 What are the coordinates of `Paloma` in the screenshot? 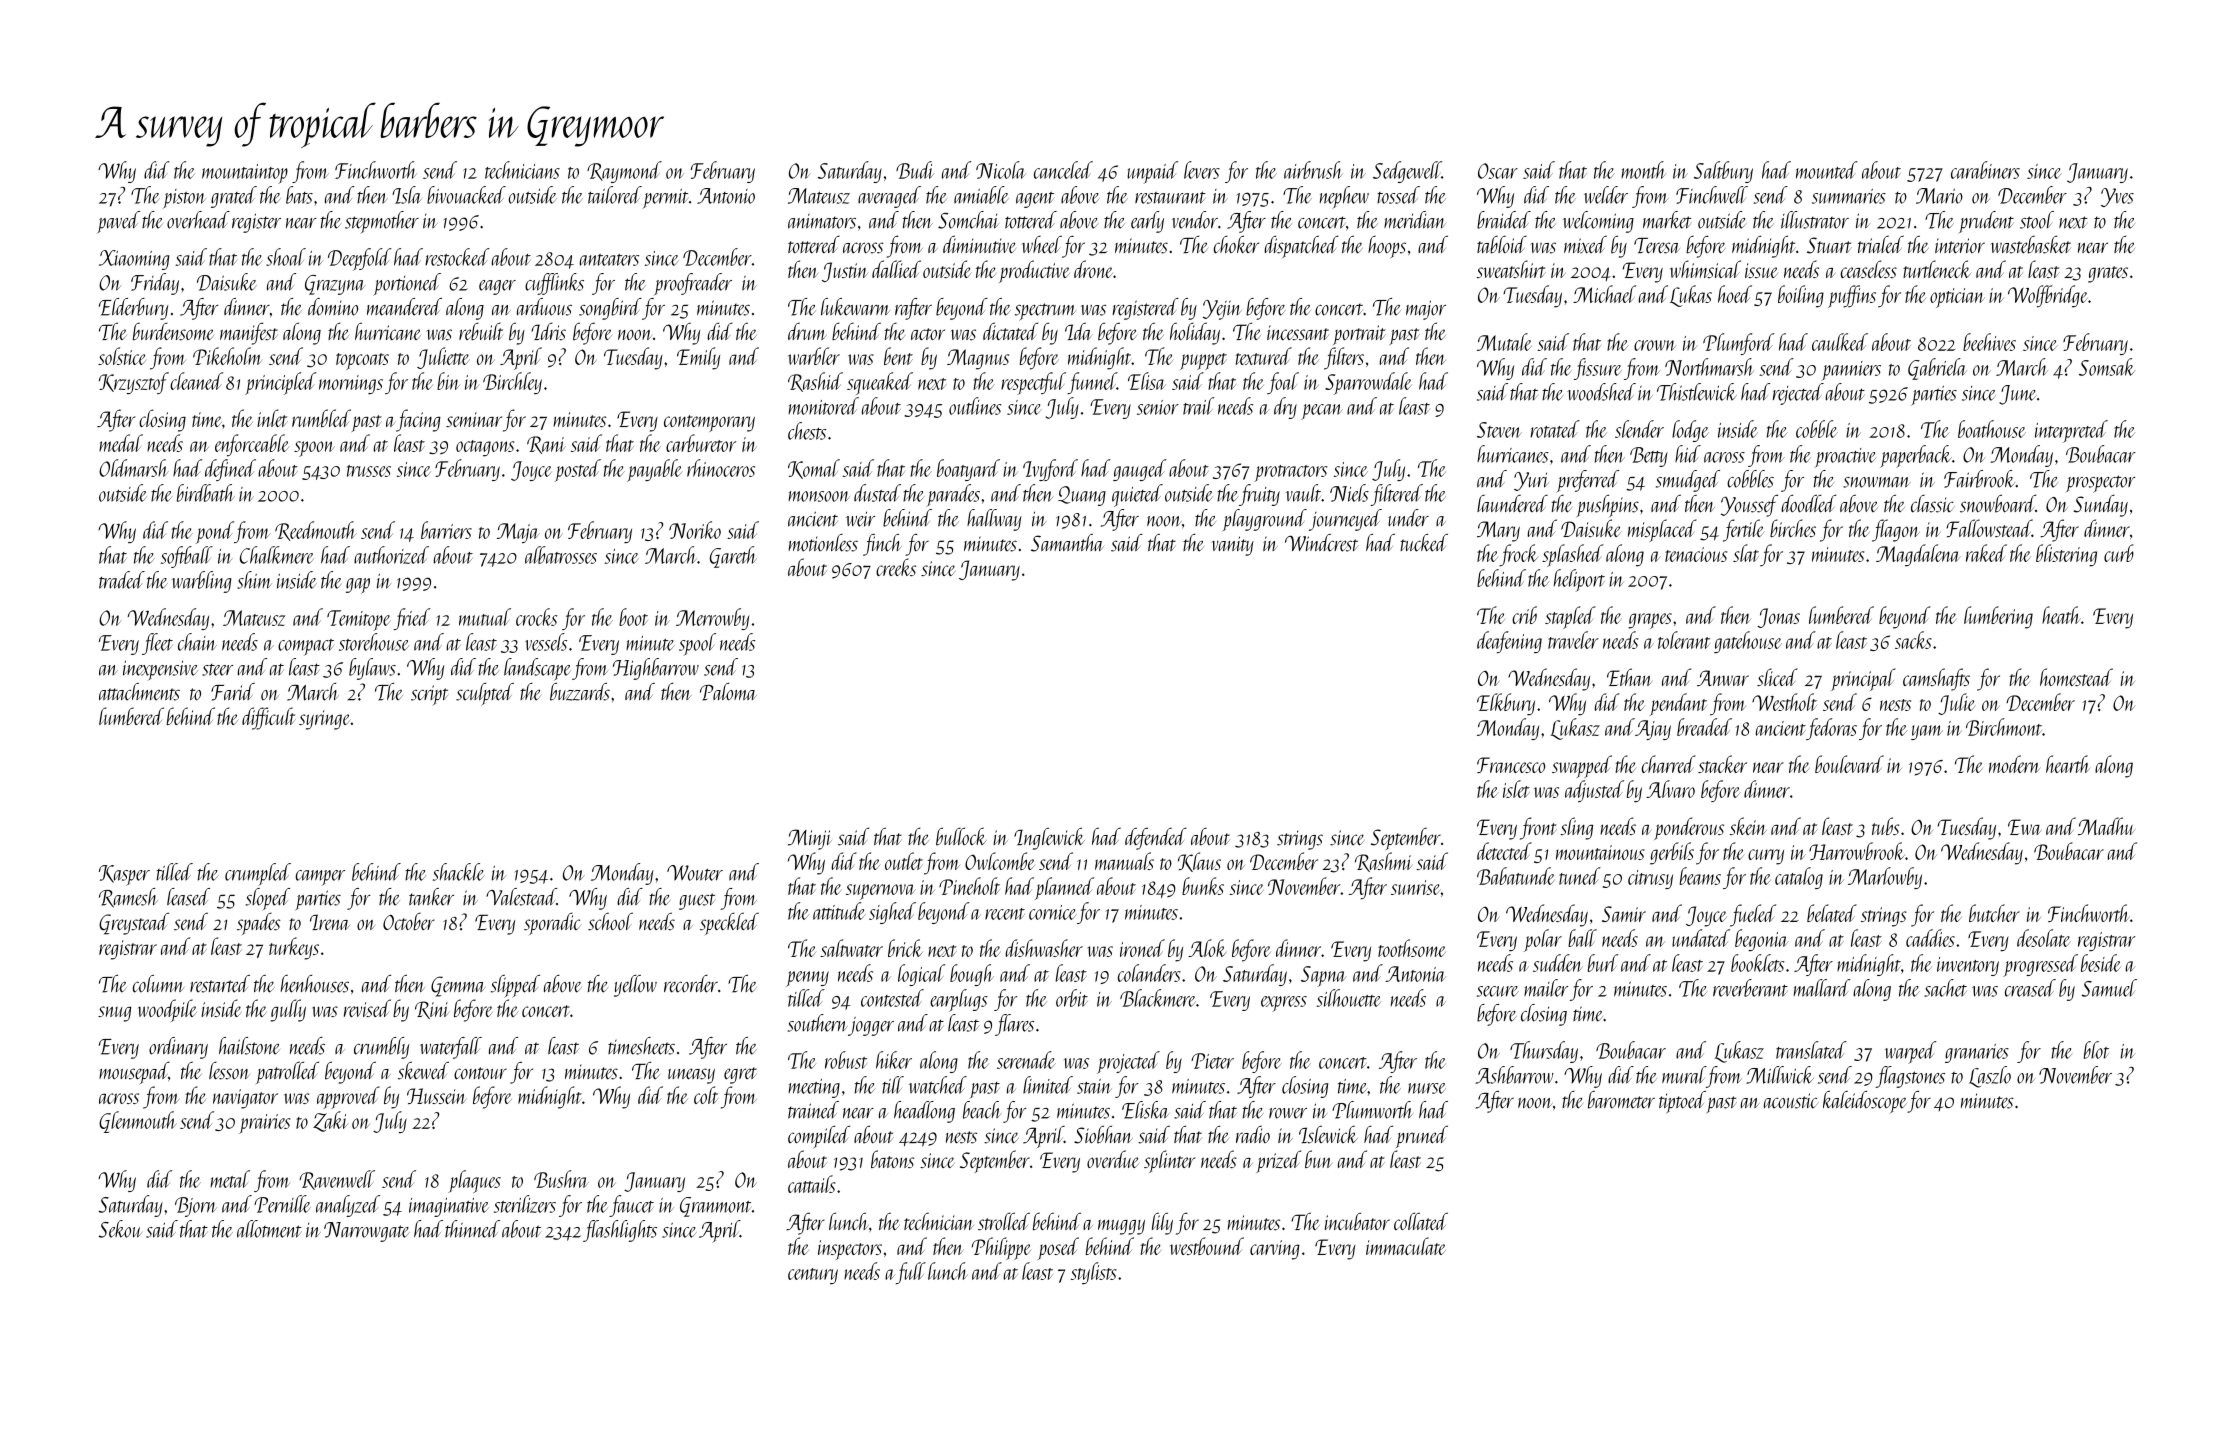 It's located at (728, 692).
